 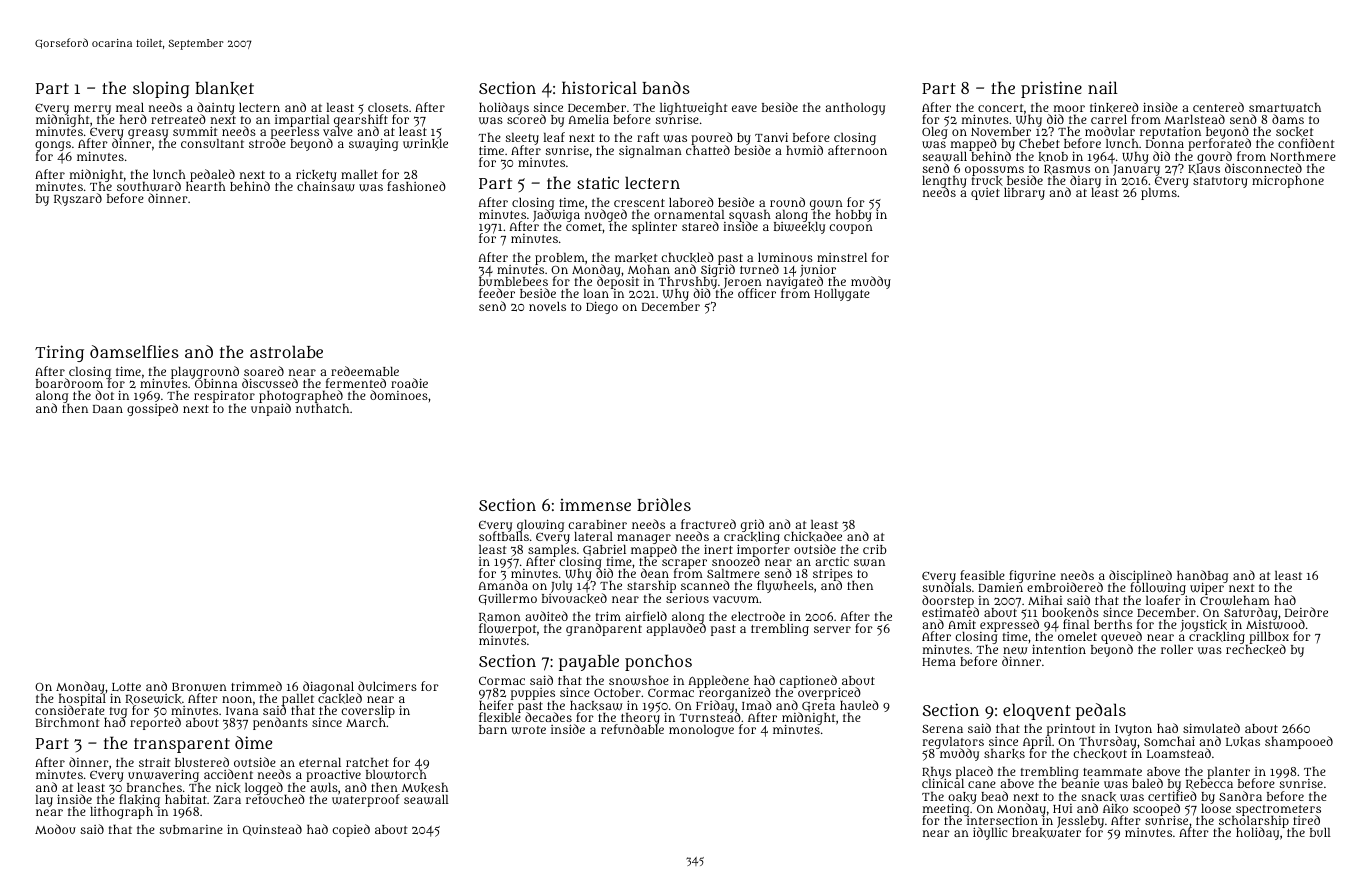 What do you see at coordinates (1051, 89) in the page?
I see `pristine` at bounding box center [1051, 89].
